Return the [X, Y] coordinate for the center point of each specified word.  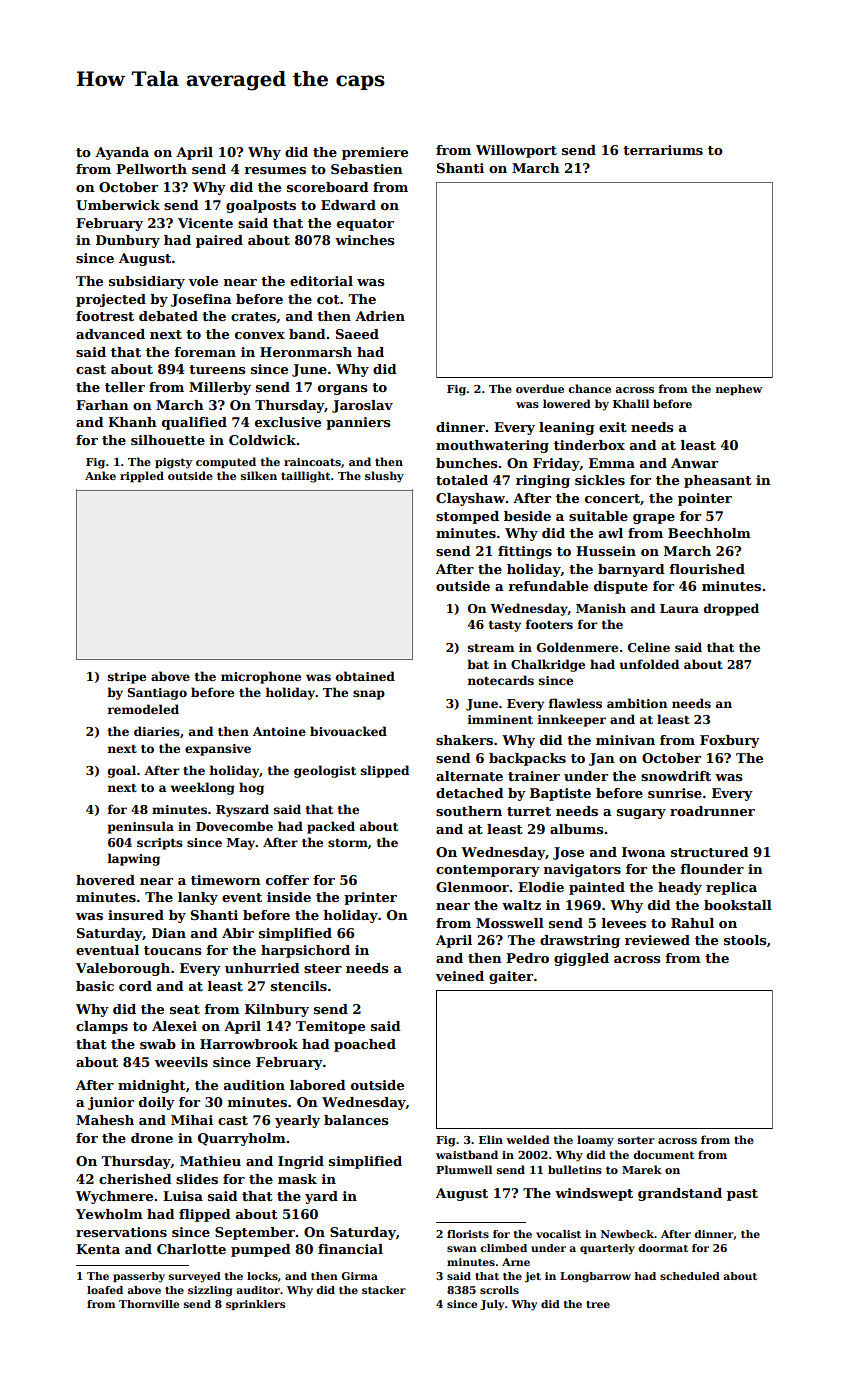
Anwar [694, 463]
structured [710, 852]
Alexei [174, 1026]
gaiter [511, 977]
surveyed [195, 1277]
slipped [385, 771]
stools [745, 940]
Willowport [516, 151]
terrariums [663, 150]
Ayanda [122, 153]
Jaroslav [362, 406]
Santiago [157, 694]
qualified [194, 423]
